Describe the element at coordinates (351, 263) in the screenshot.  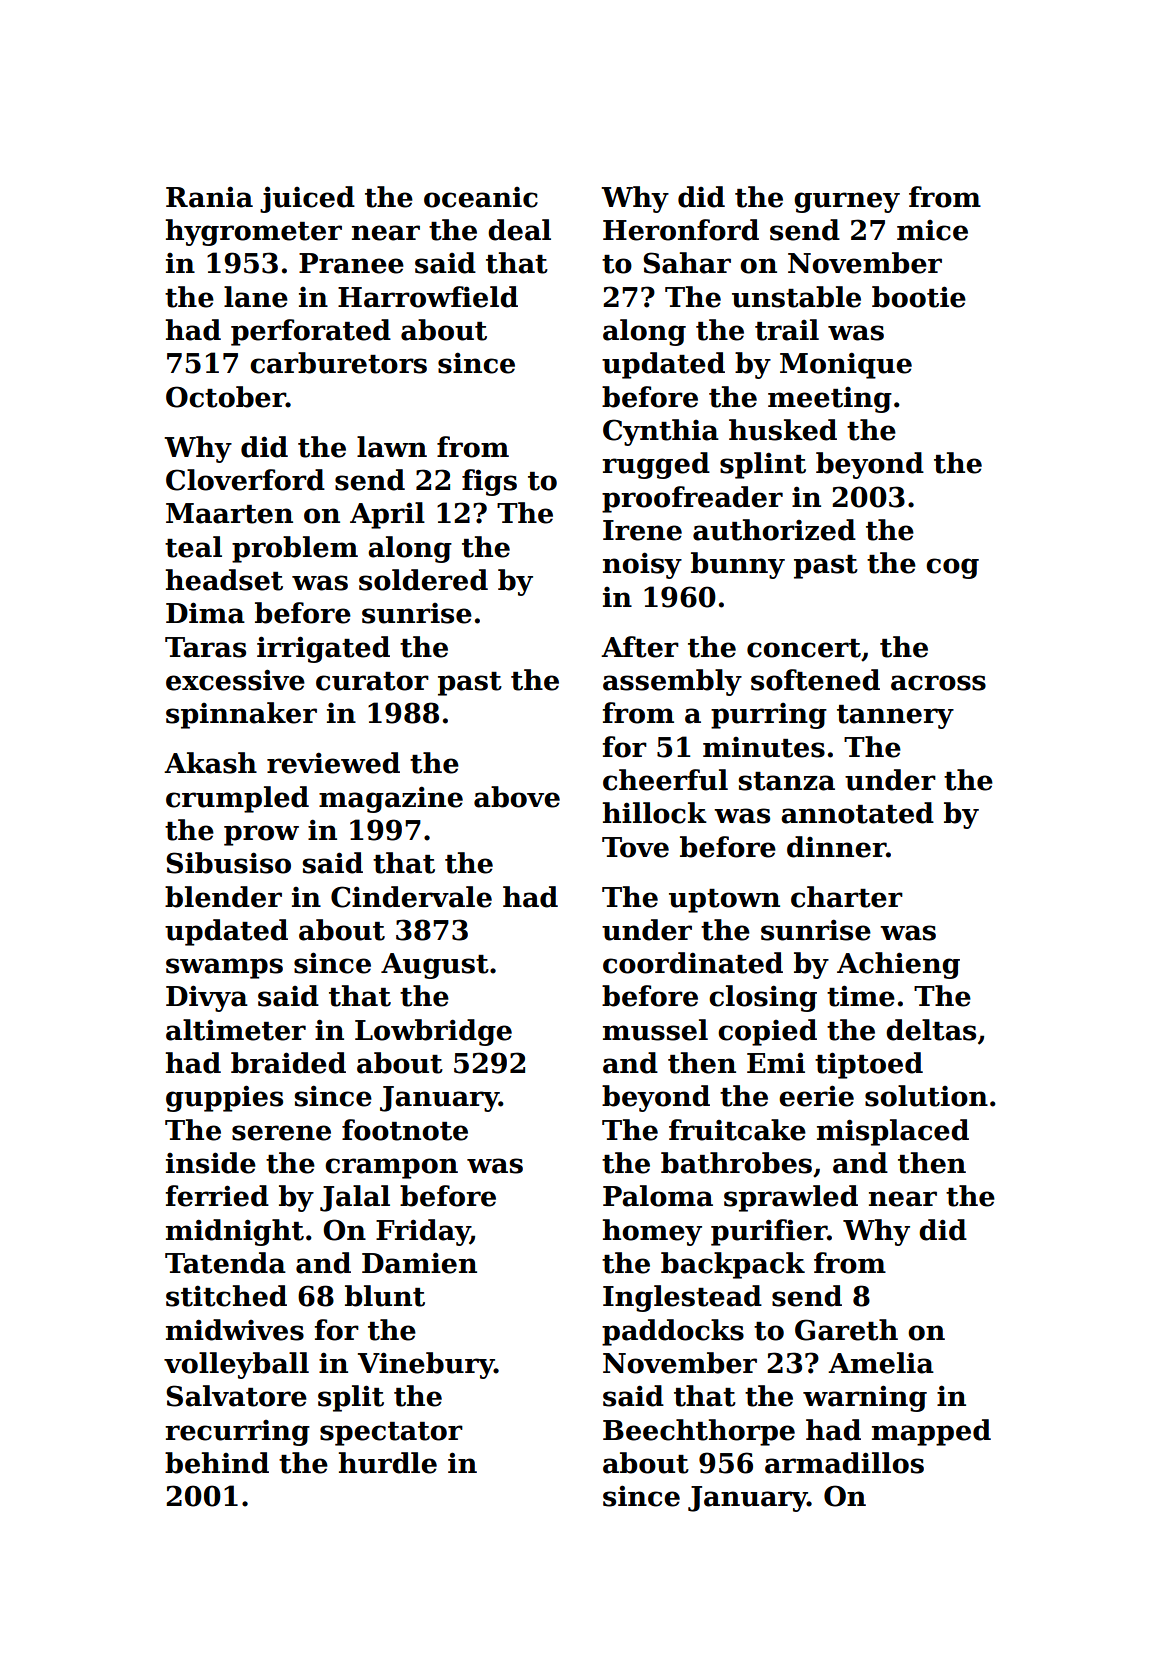
I see `Pranee` at that location.
